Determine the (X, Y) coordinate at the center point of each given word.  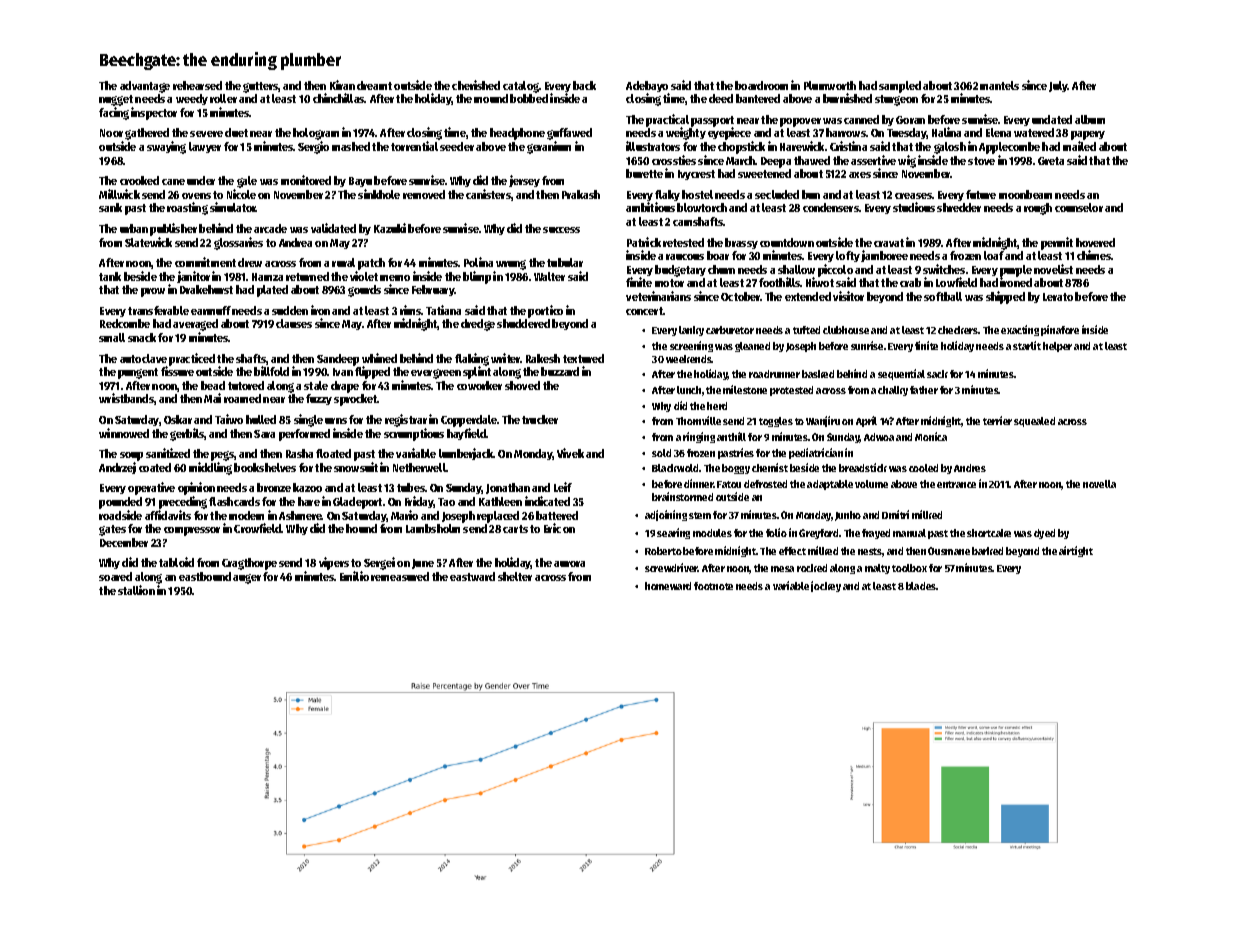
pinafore (1060, 330)
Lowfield (956, 282)
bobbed (529, 98)
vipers (334, 563)
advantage (145, 87)
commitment (205, 262)
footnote (713, 586)
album (1090, 119)
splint (477, 372)
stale (316, 385)
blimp (477, 277)
